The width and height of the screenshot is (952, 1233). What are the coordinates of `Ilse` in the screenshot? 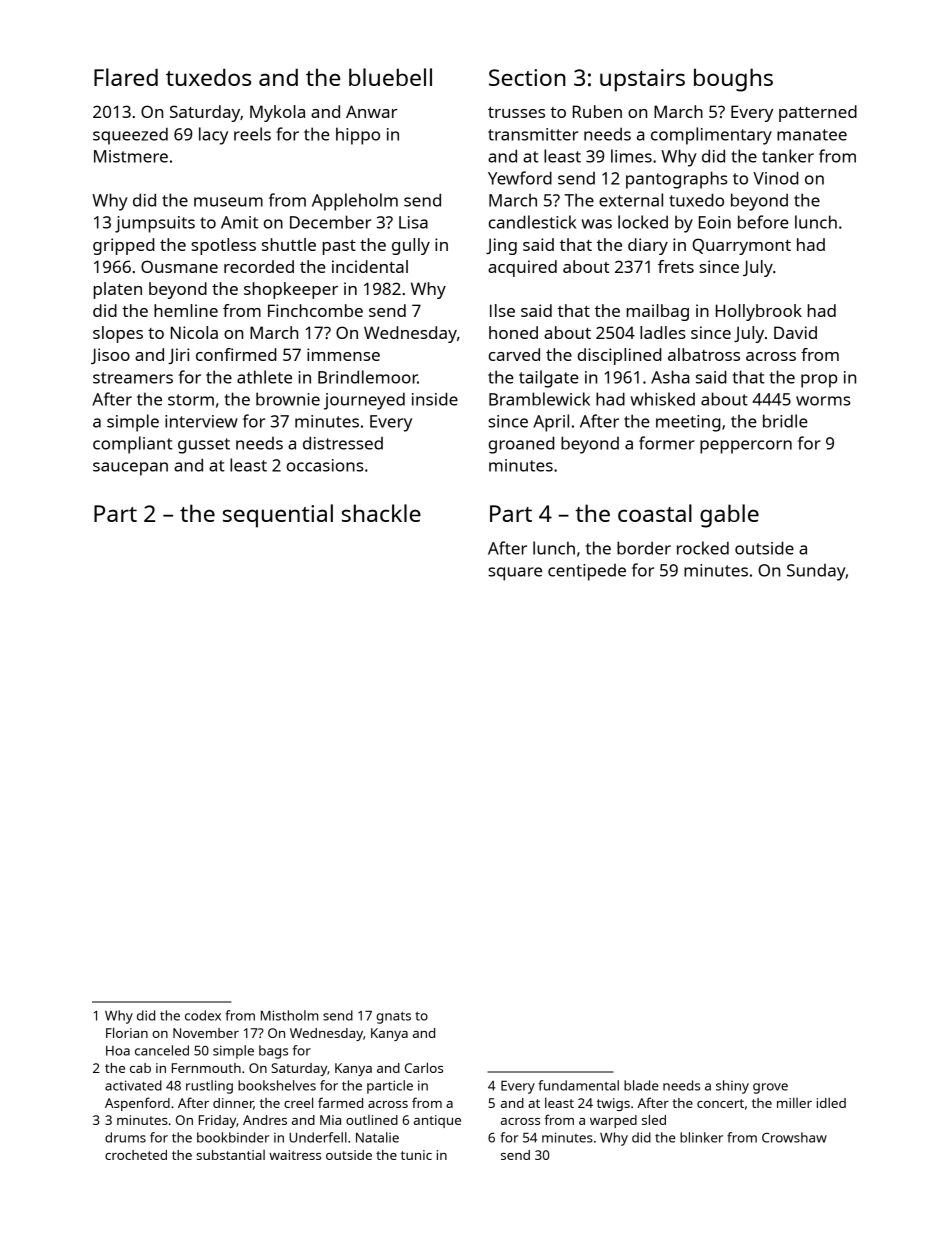 It's located at (502, 310).
